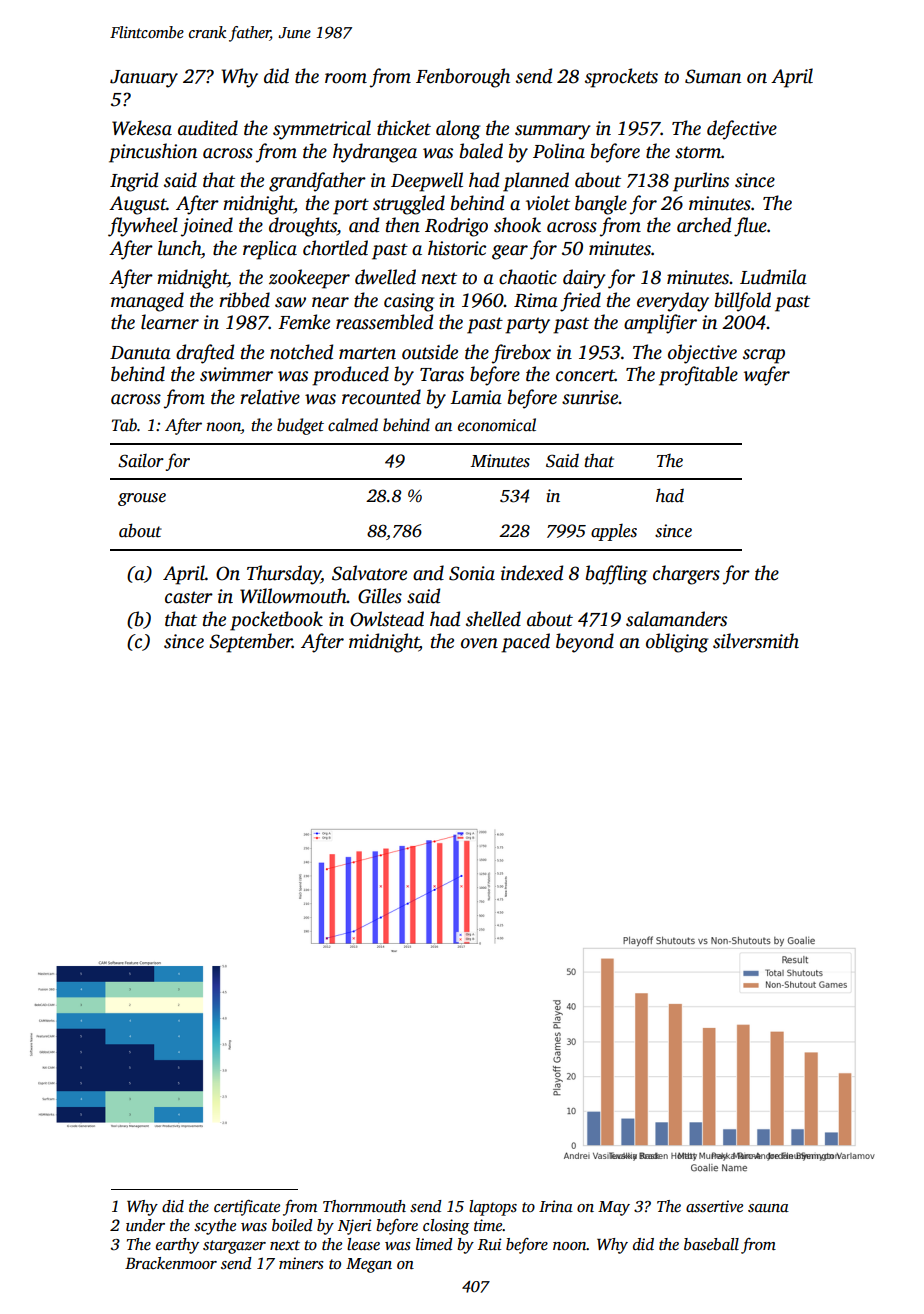  What do you see at coordinates (293, 596) in the page?
I see `Willowmouth` at bounding box center [293, 596].
